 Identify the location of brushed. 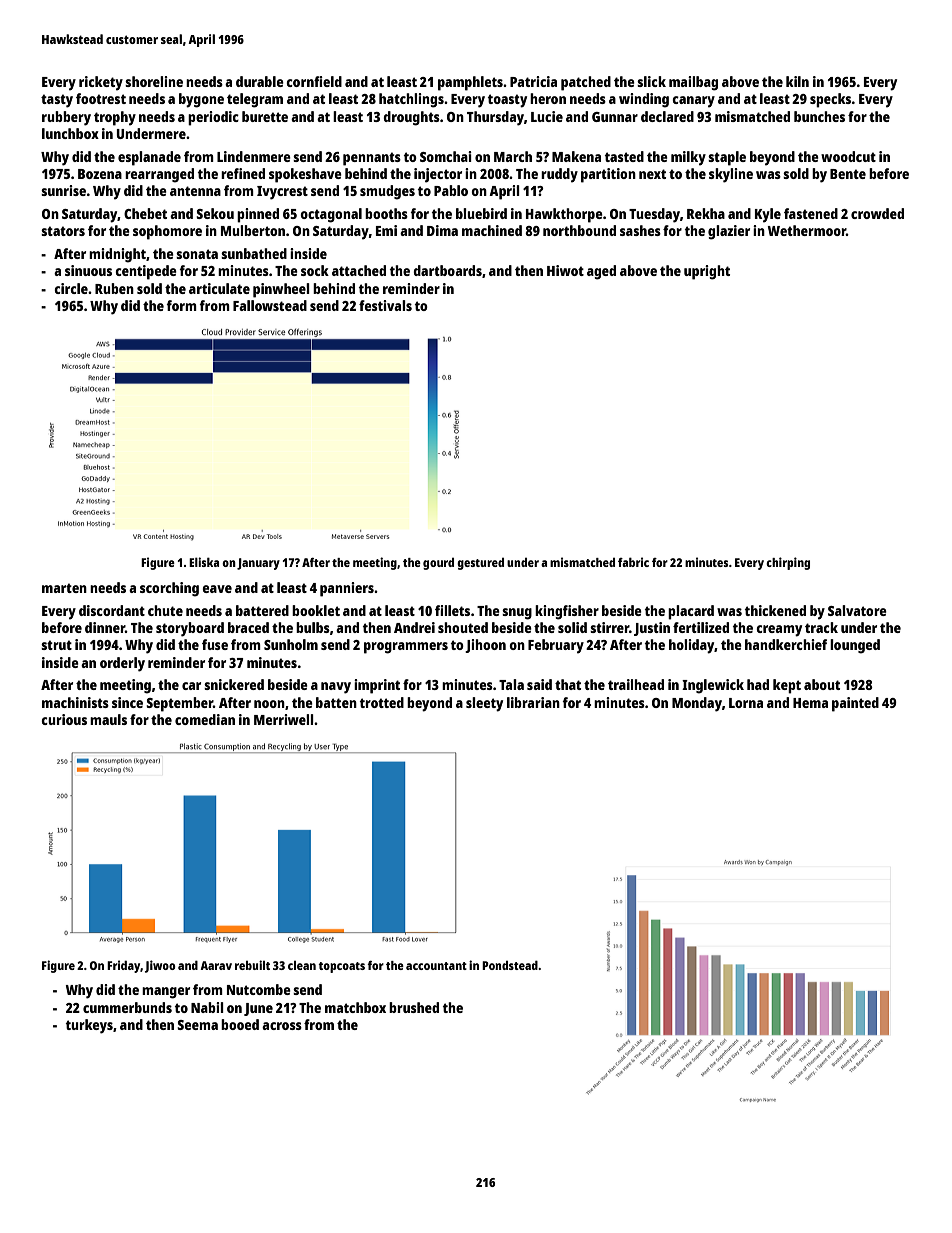
(414, 1007).
